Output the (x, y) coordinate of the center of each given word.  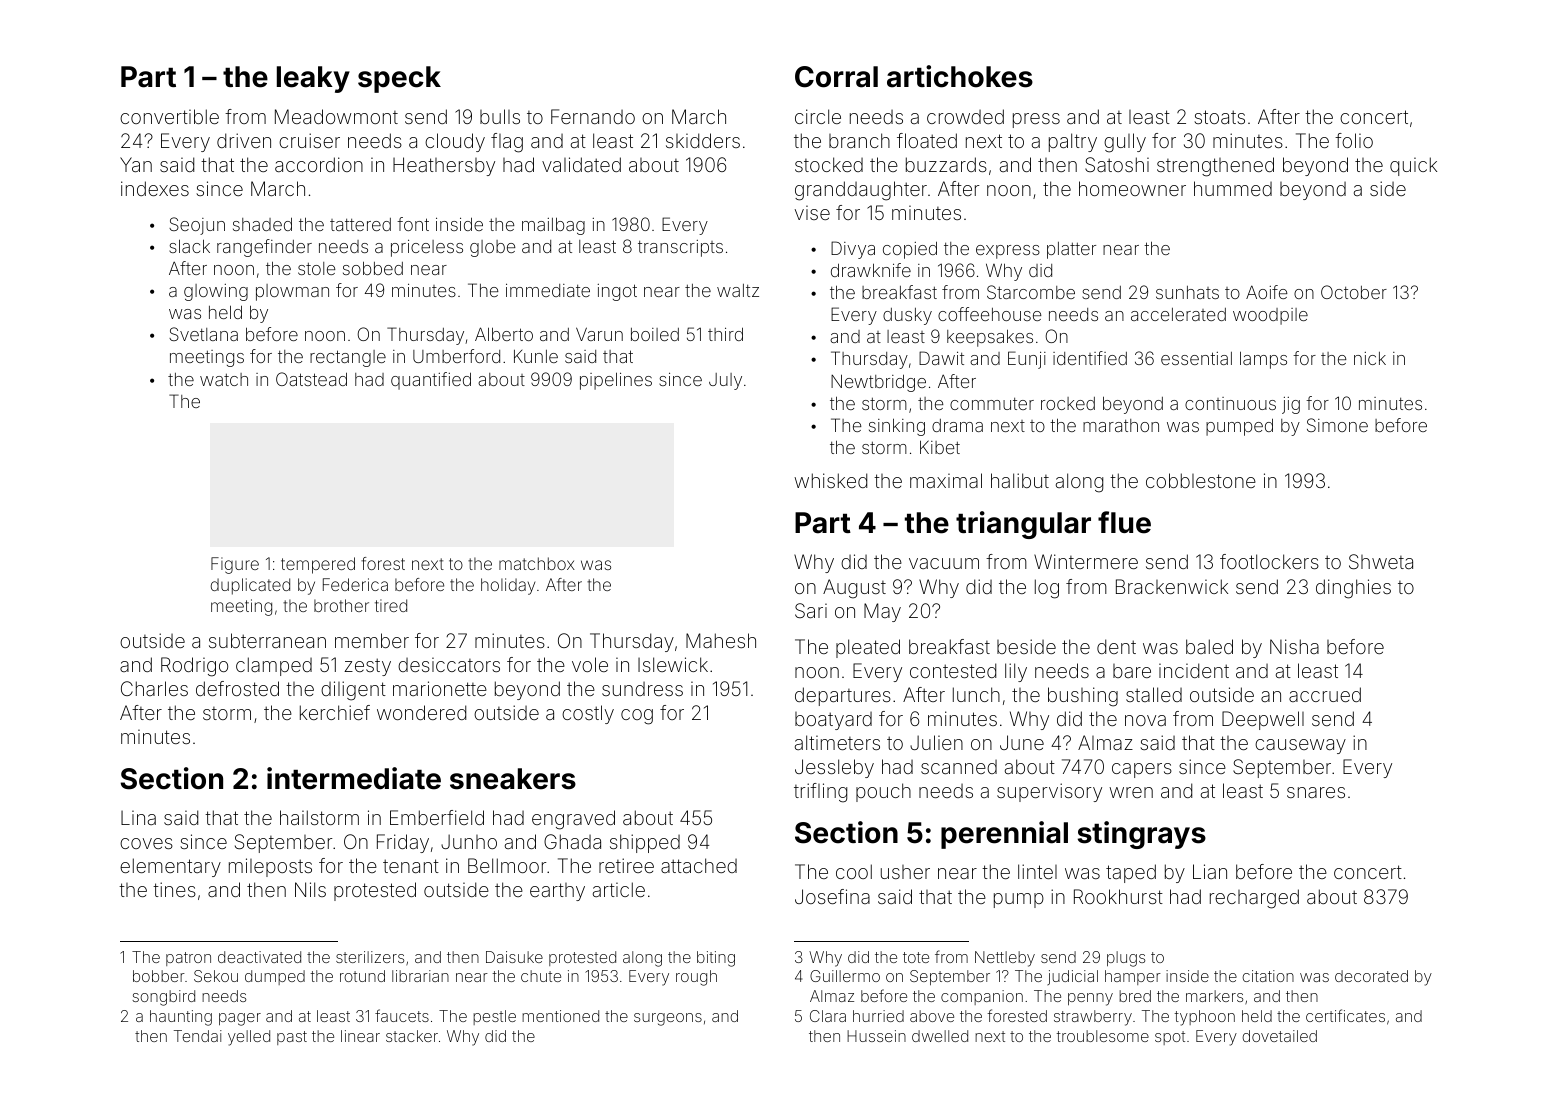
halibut (1020, 480)
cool (854, 871)
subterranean (267, 640)
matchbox (537, 563)
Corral (836, 77)
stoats (1219, 117)
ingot (617, 292)
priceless (427, 248)
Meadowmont (336, 116)
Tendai (198, 1036)
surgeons (668, 1019)
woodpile (1270, 316)
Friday (403, 843)
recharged (1254, 899)
